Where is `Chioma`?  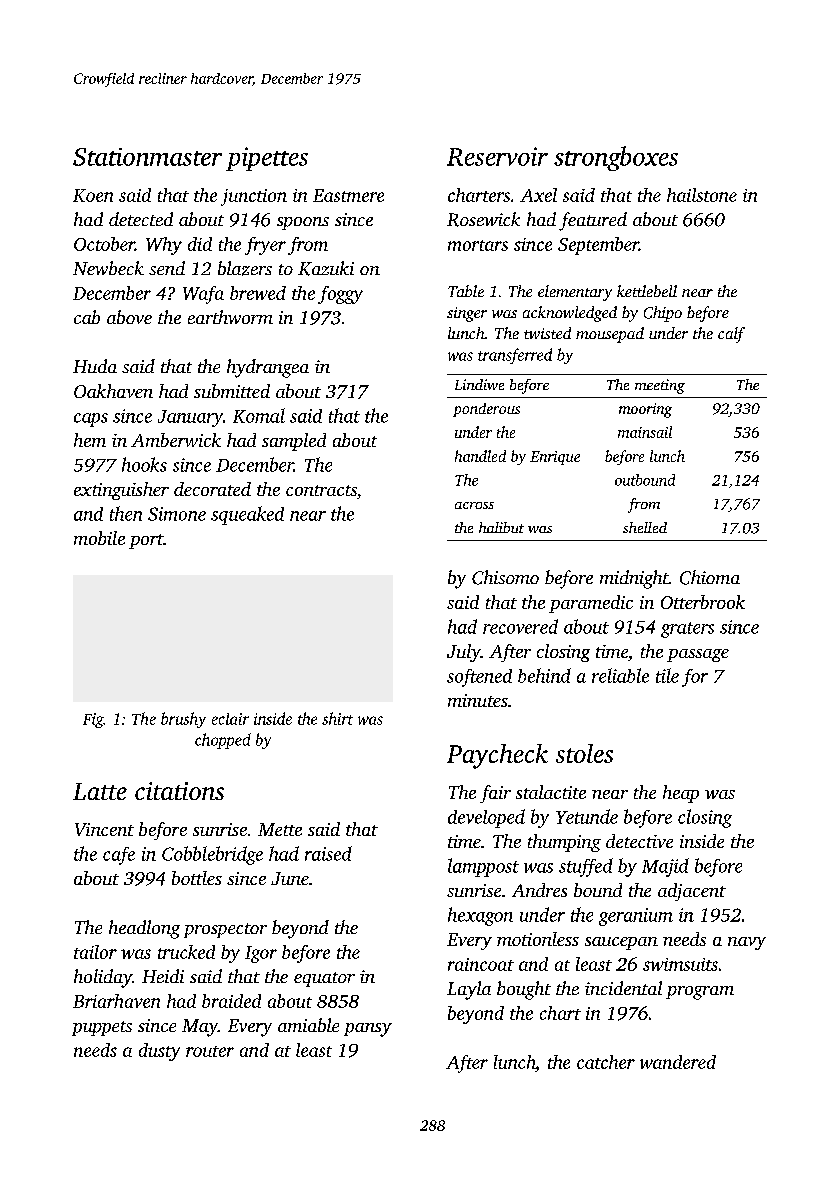 Chioma is located at coordinates (710, 577).
